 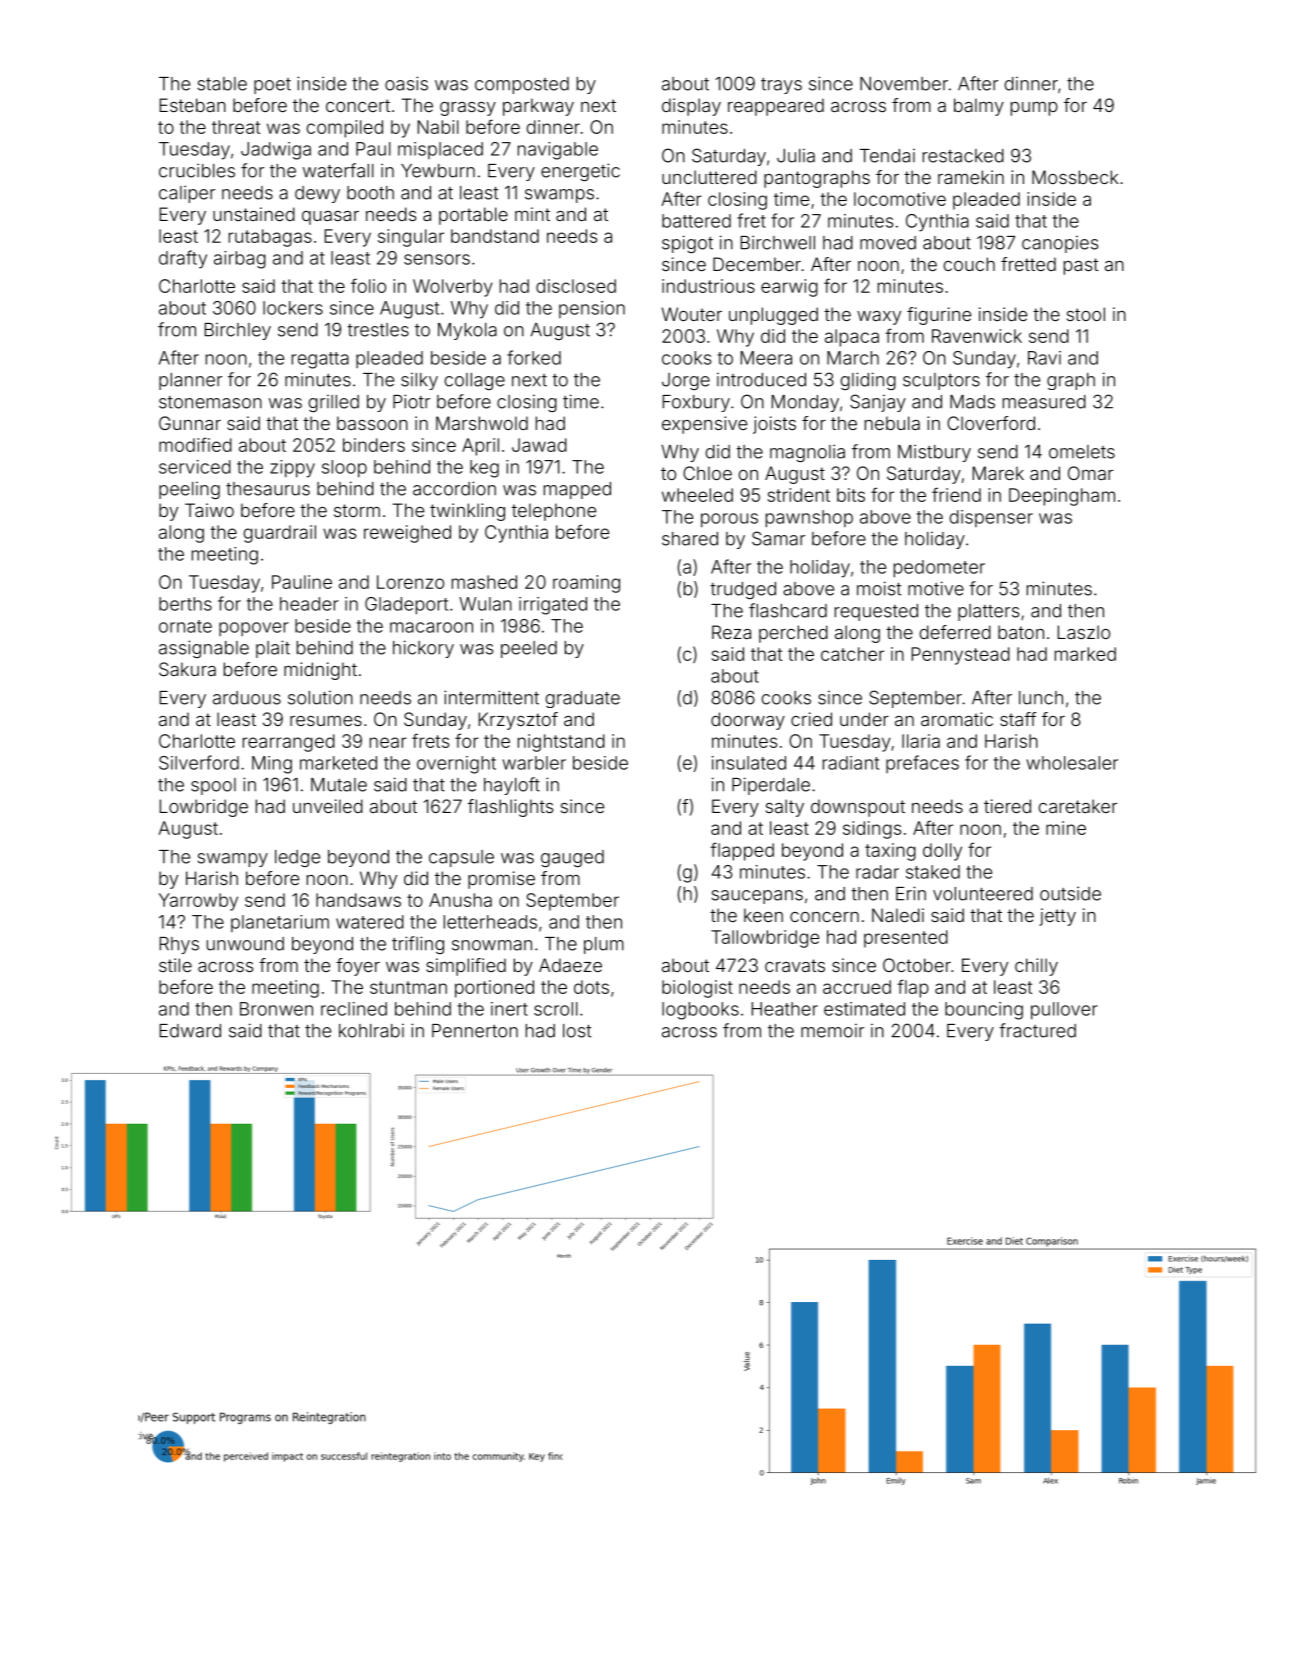 What do you see at coordinates (198, 902) in the image?
I see `Yarrowby` at bounding box center [198, 902].
